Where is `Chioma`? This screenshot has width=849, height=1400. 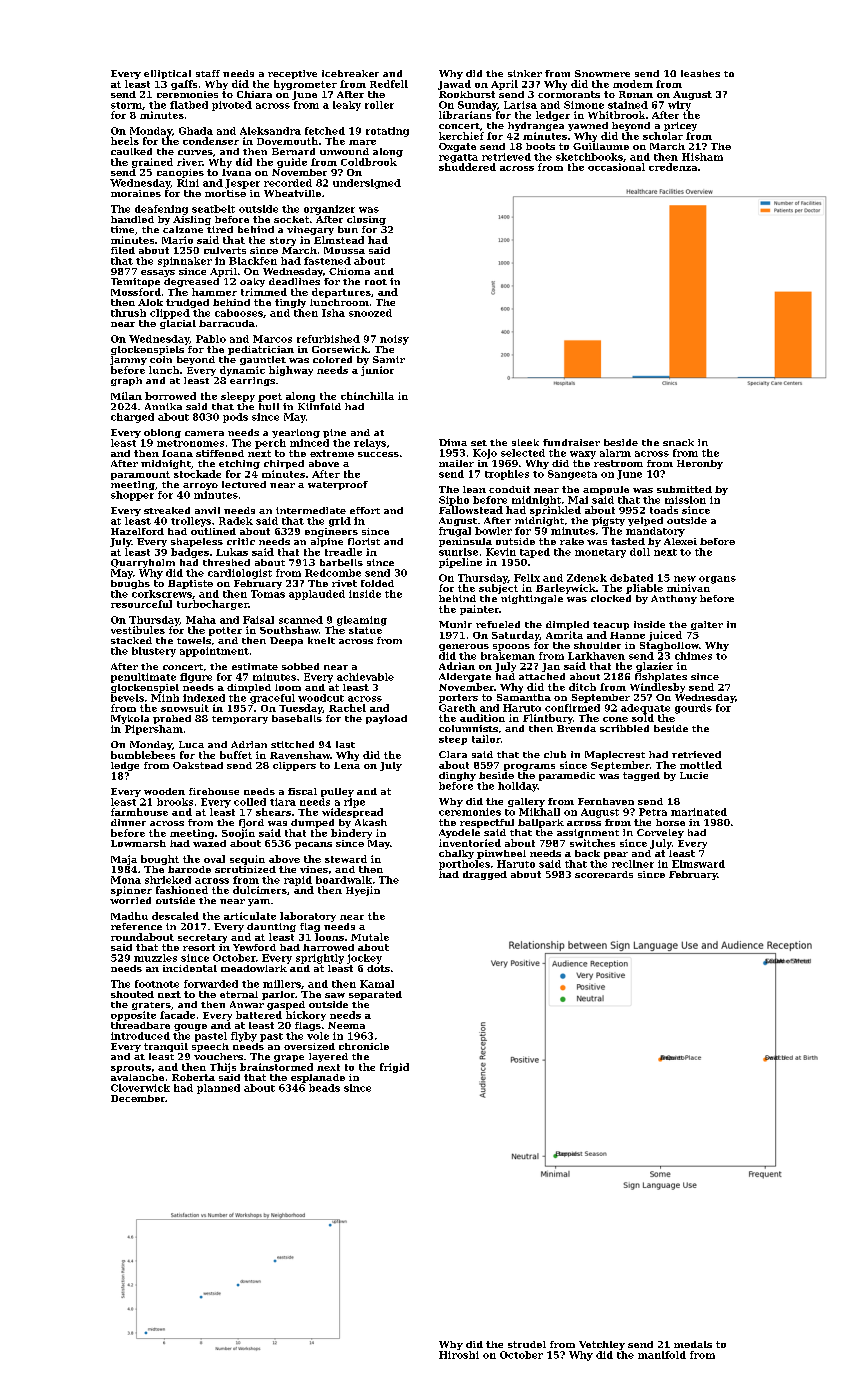
Chioma is located at coordinates (349, 271).
